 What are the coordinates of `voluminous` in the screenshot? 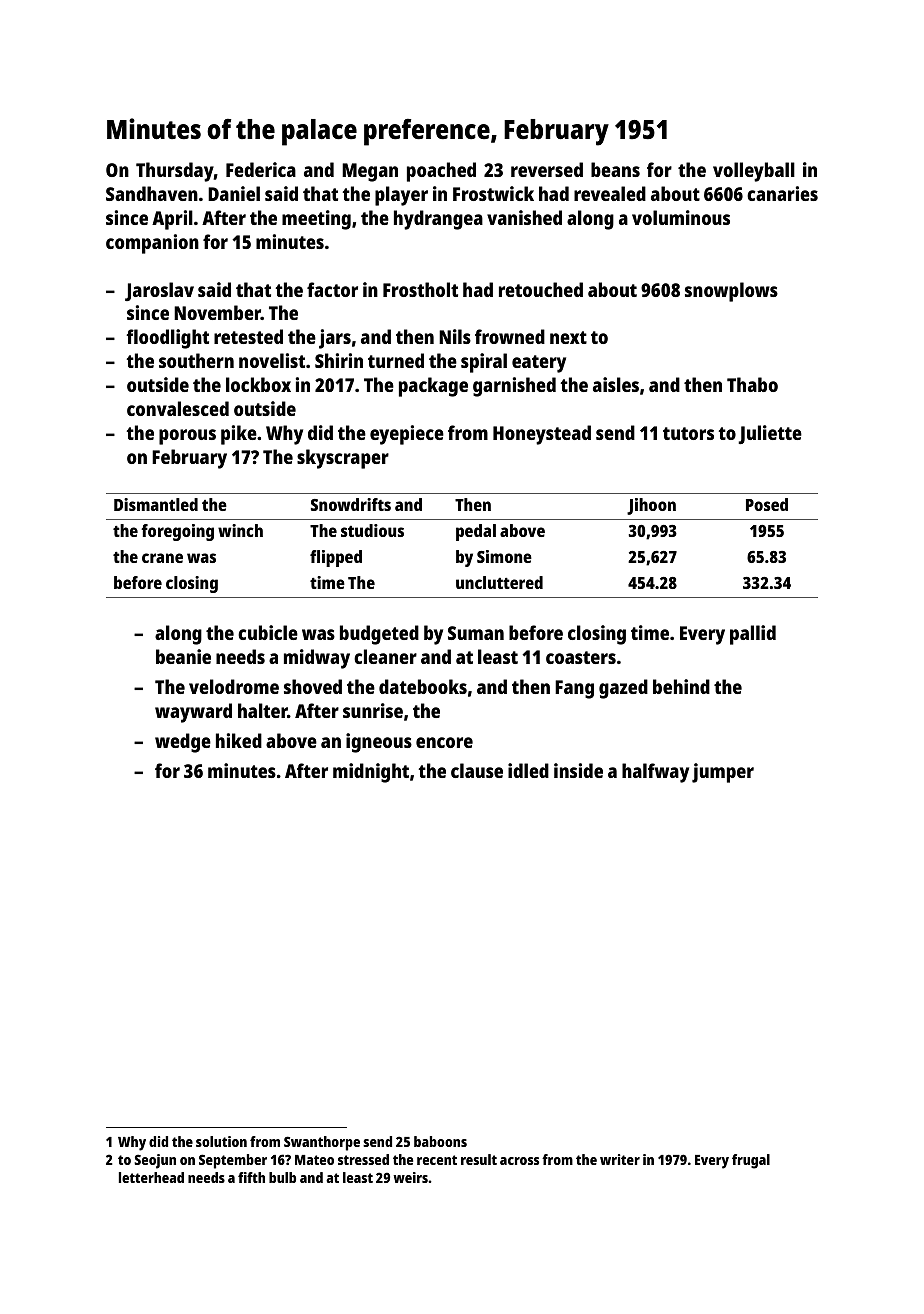 It's located at (681, 217).
